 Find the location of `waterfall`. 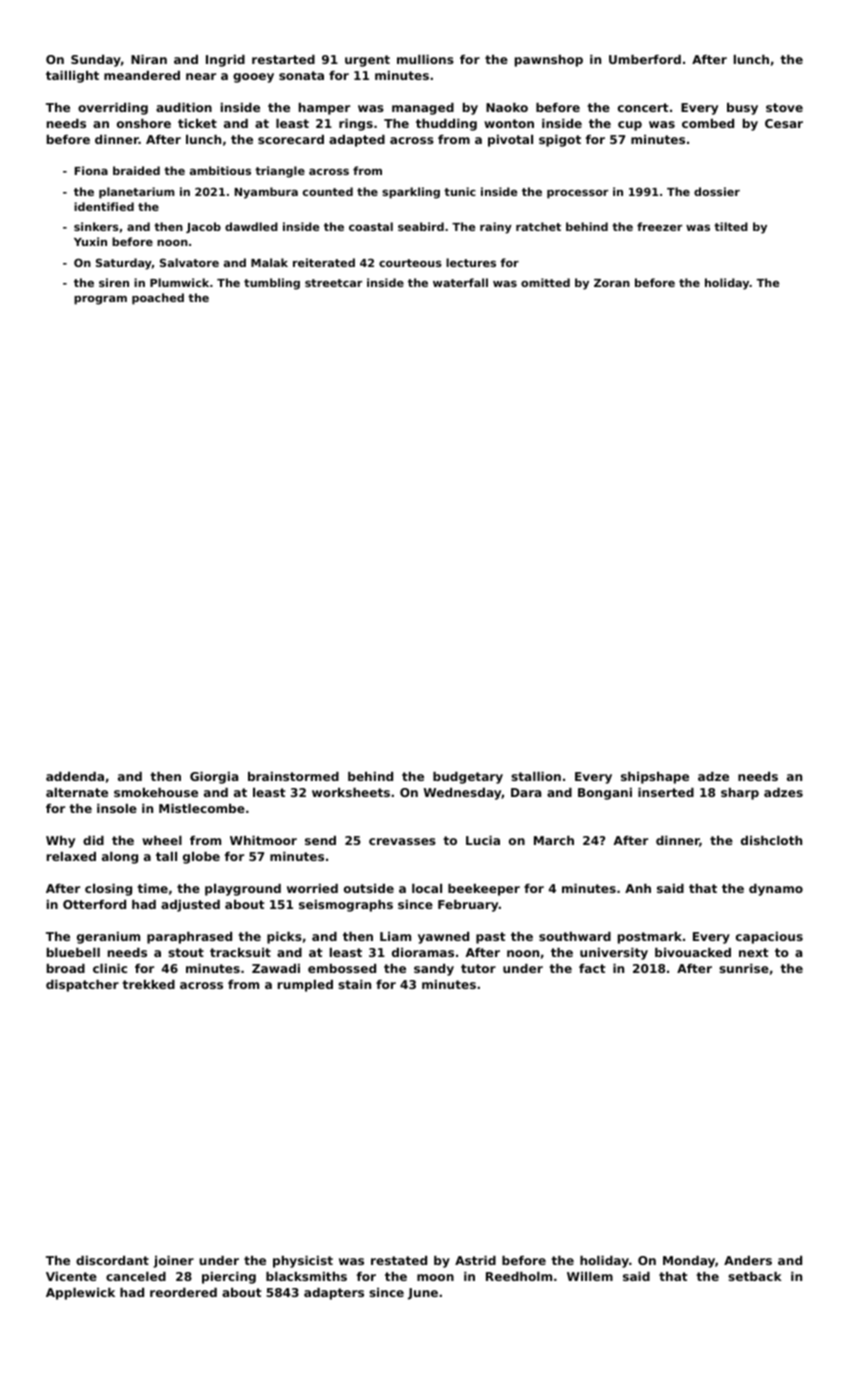

waterfall is located at coordinates (460, 282).
